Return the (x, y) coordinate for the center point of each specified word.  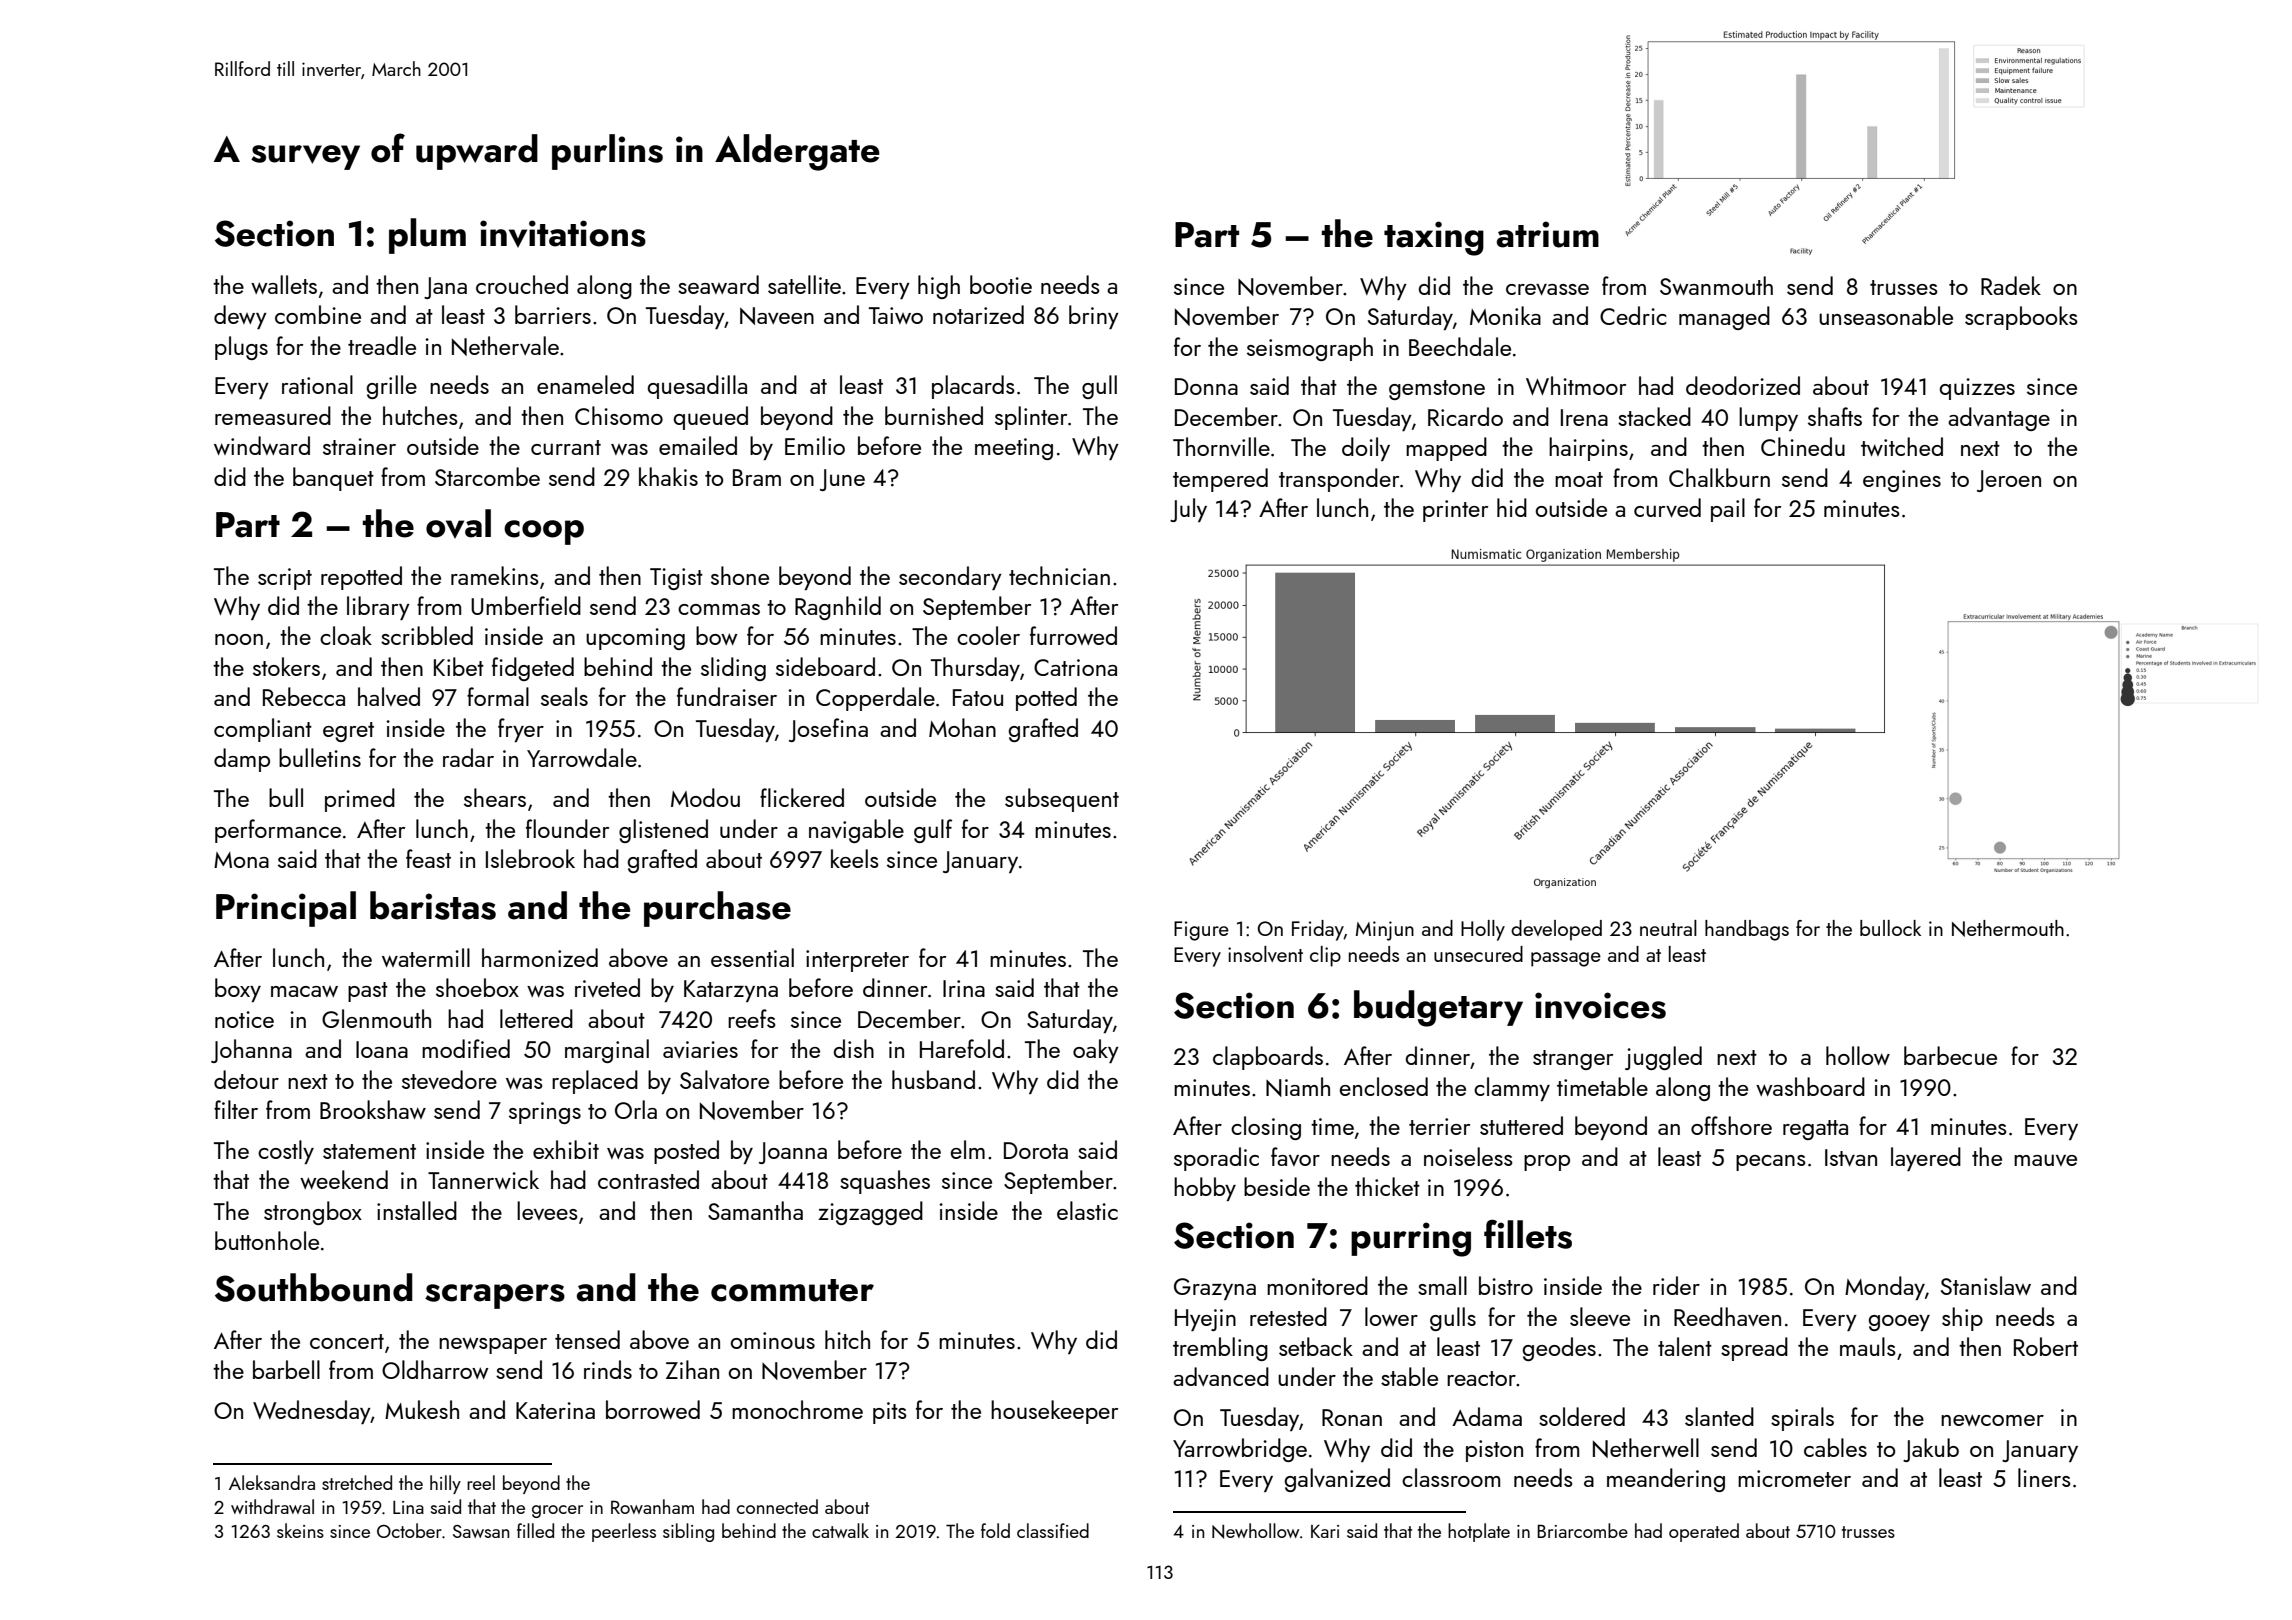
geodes (1559, 1349)
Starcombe (487, 476)
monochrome (797, 1409)
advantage (1999, 419)
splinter (1031, 418)
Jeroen (2009, 481)
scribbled (427, 635)
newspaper (493, 1345)
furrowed (1073, 635)
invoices (1600, 1005)
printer (1455, 511)
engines (1902, 481)
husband (933, 1079)
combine (318, 314)
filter (236, 1109)
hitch (847, 1339)
